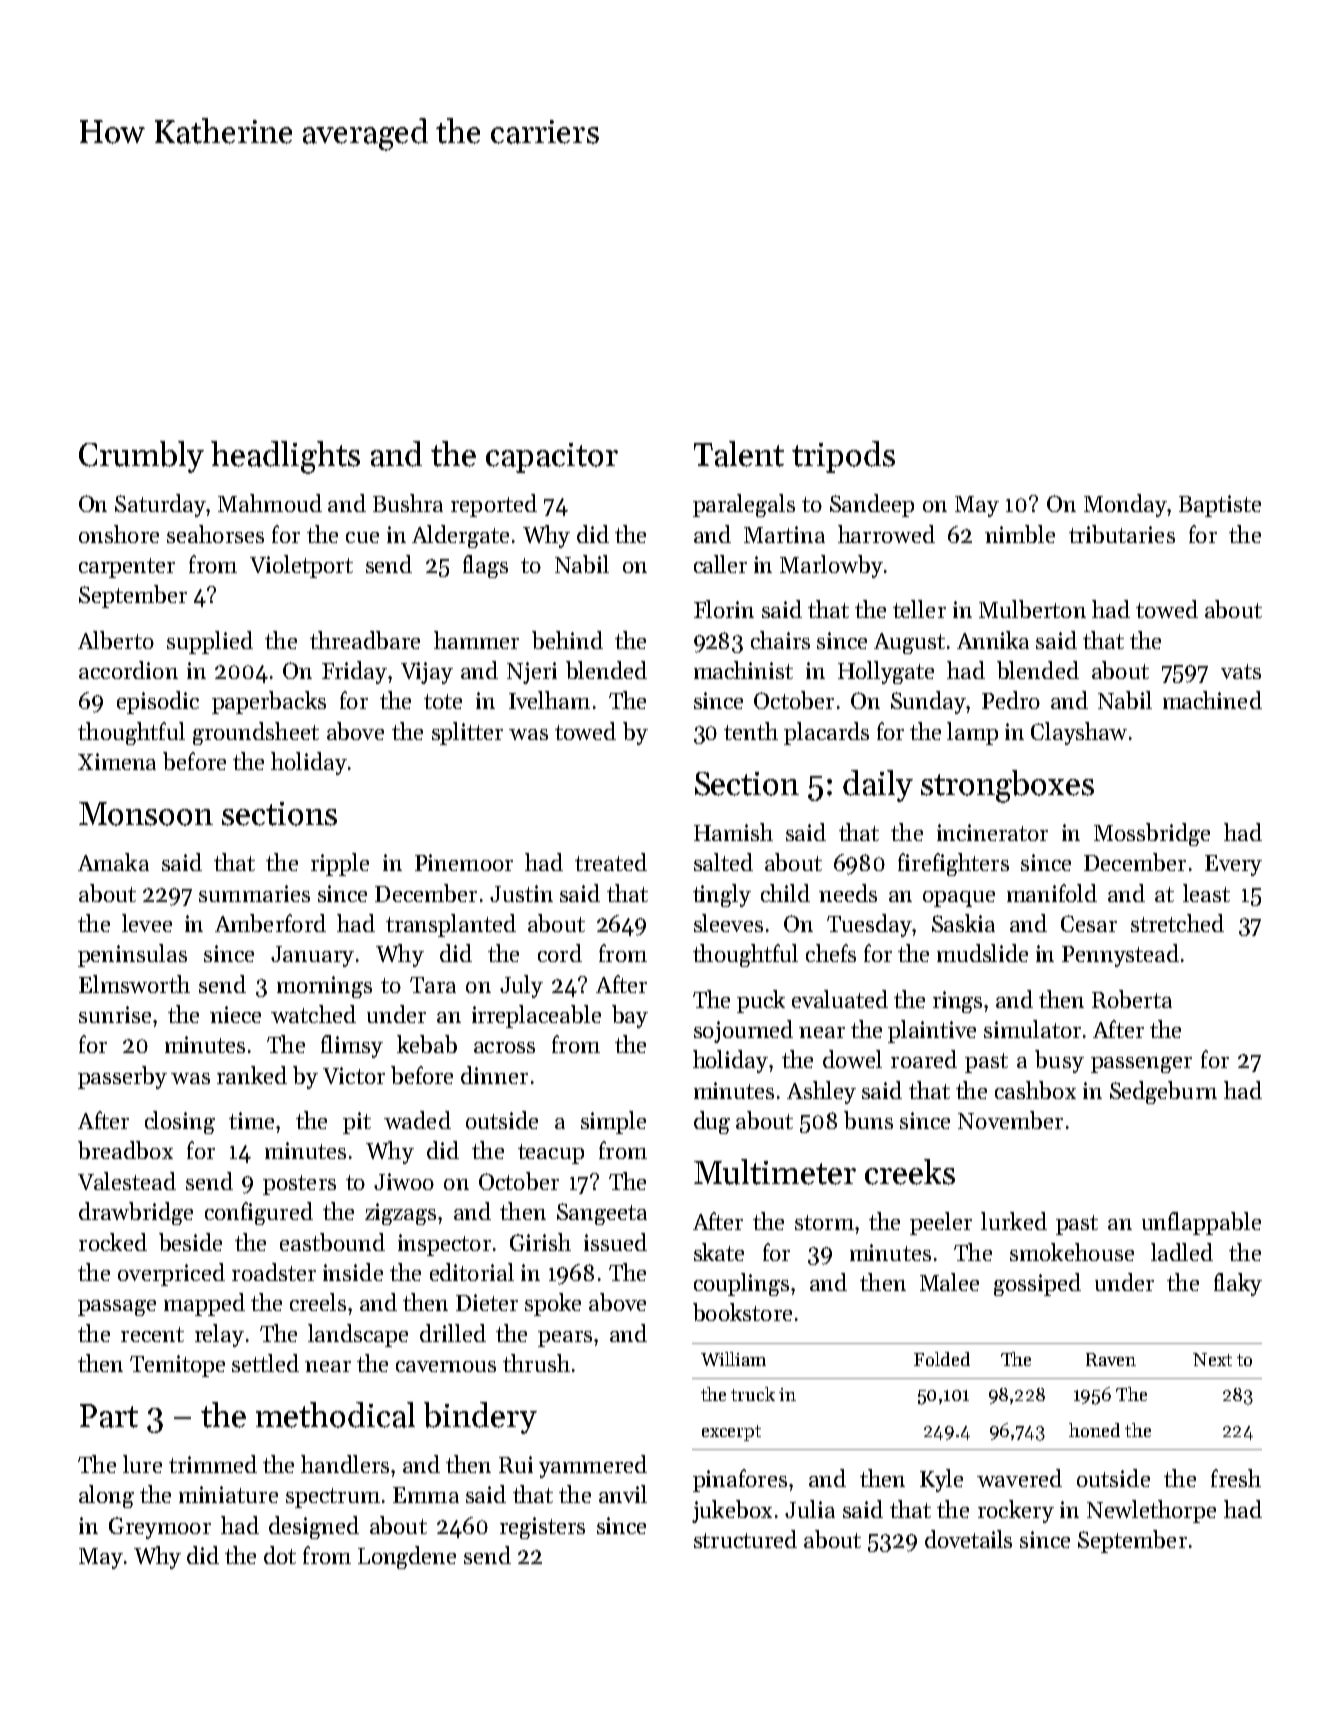 The width and height of the document is (1340, 1734). Describe the element at coordinates (542, 1528) in the document. I see `registers` at that location.
